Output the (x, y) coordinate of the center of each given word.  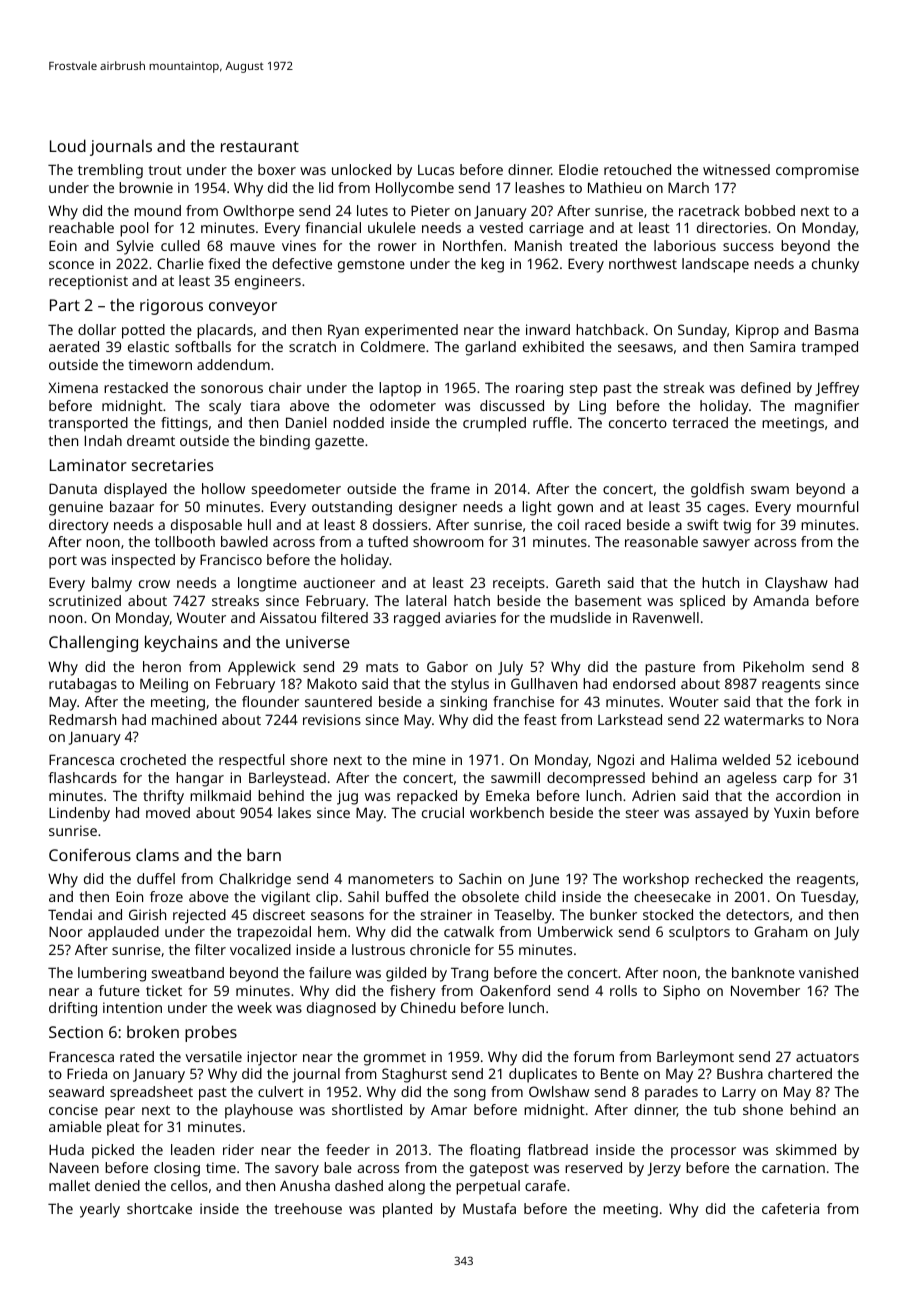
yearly (100, 1210)
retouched (637, 169)
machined (184, 719)
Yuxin (792, 812)
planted (407, 1210)
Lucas (436, 170)
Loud (68, 145)
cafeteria (790, 1208)
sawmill (515, 777)
